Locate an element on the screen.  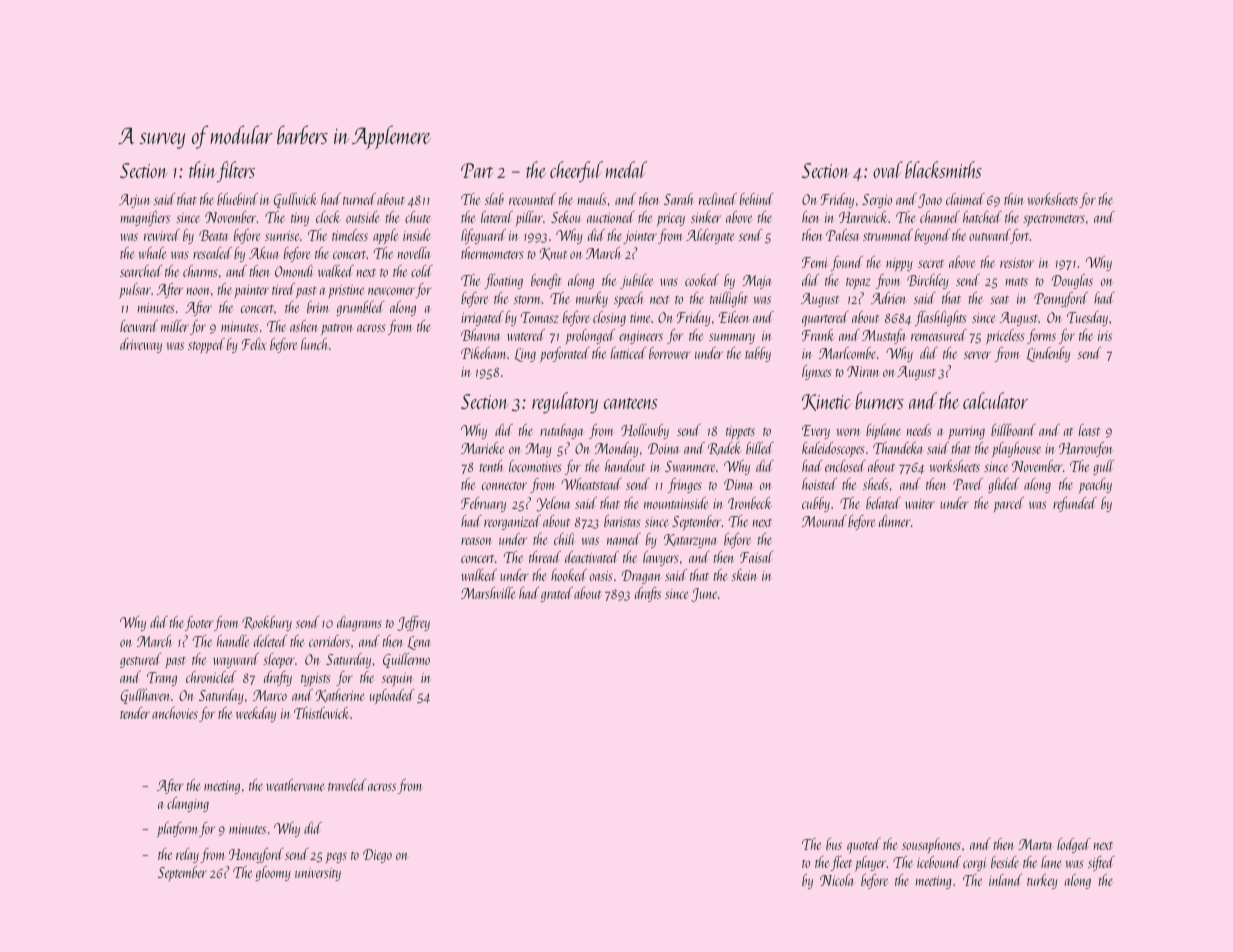
handout is located at coordinates (625, 466).
